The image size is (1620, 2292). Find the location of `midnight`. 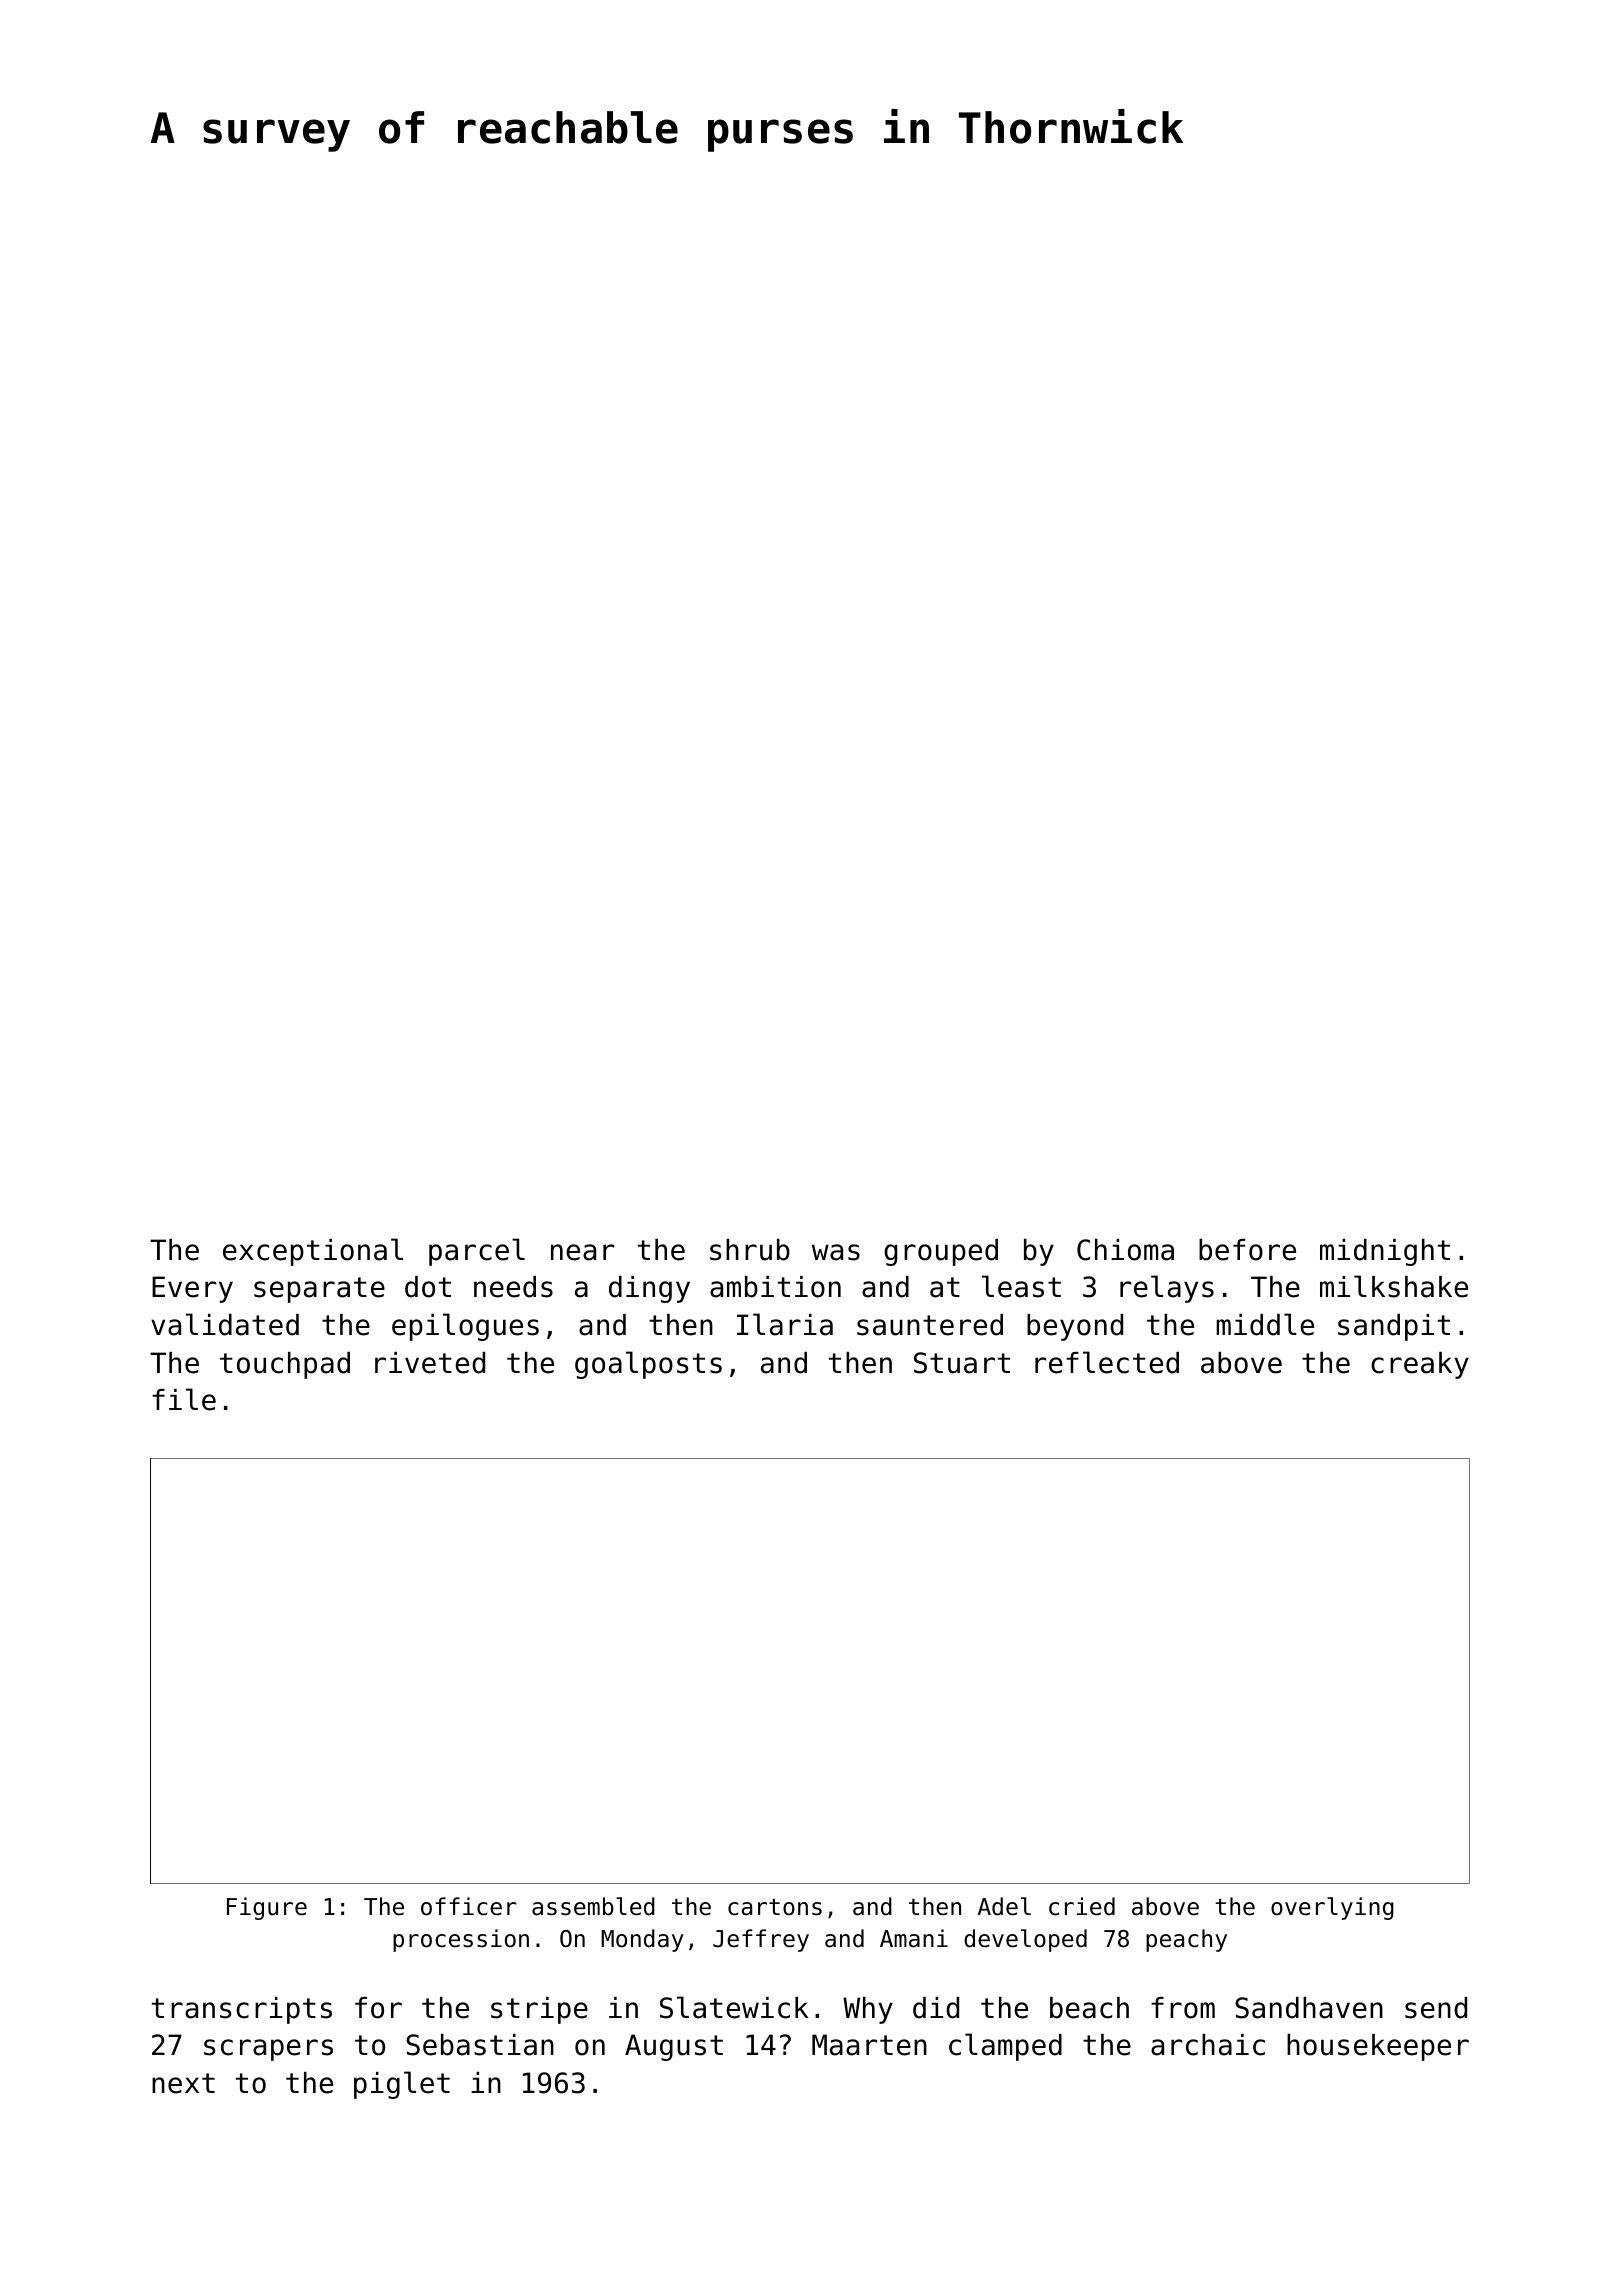

midnight is located at coordinates (1385, 1252).
